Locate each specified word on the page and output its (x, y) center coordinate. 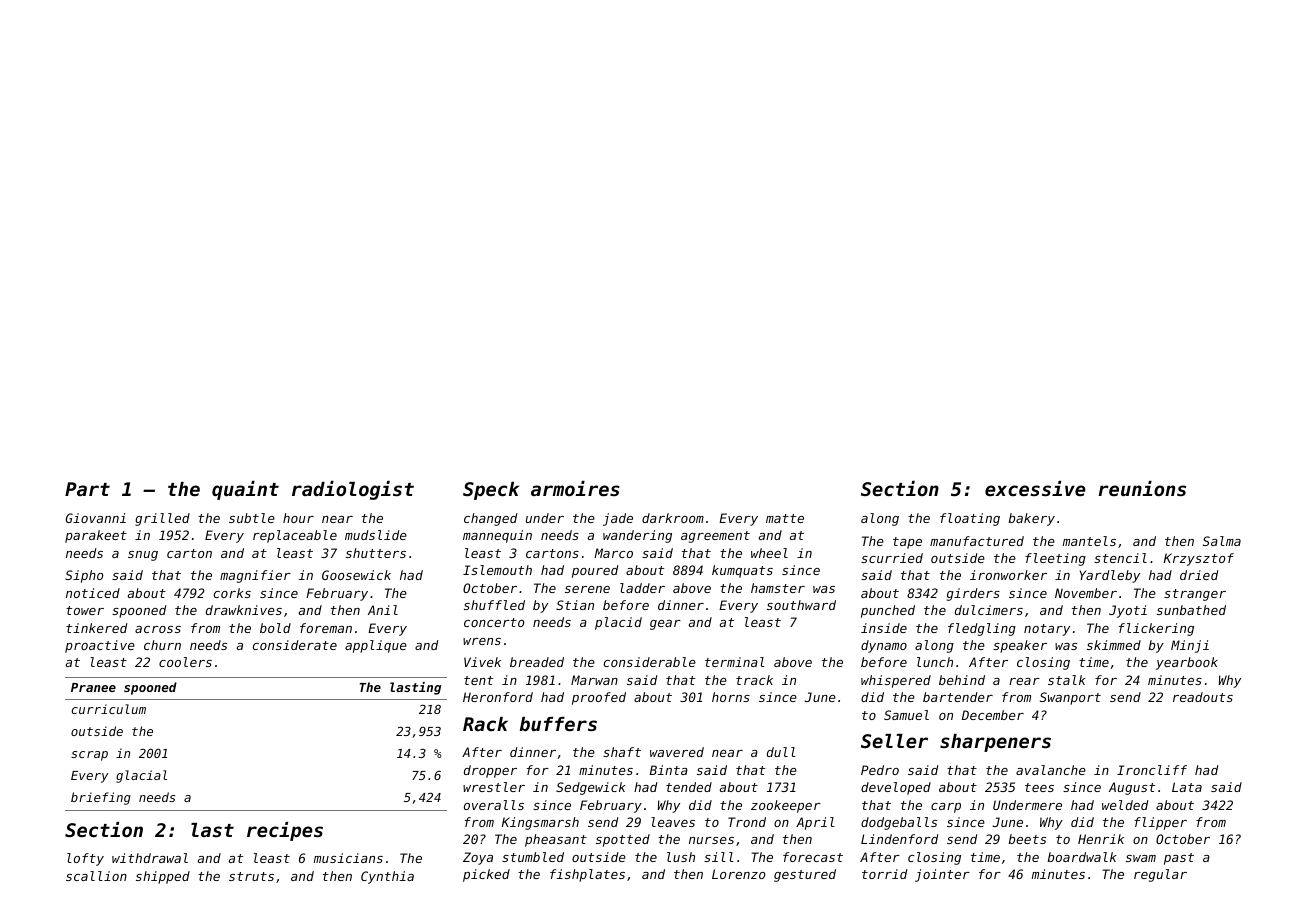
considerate (295, 645)
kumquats (742, 571)
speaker (1020, 646)
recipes (285, 831)
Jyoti (1128, 611)
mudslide (376, 535)
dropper (490, 771)
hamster (778, 588)
